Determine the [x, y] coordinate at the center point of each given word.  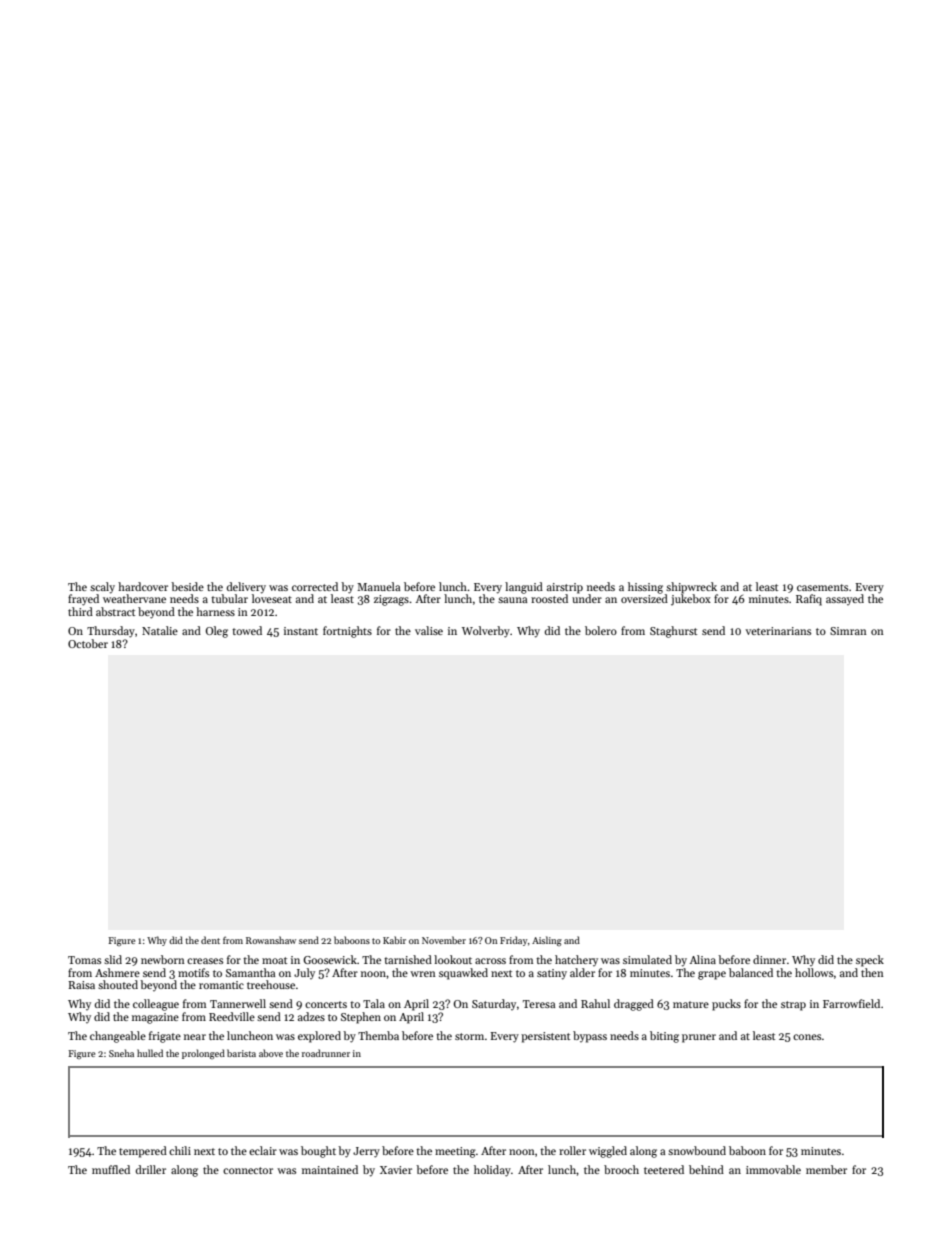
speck [870, 961]
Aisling [547, 941]
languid [524, 588]
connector [248, 1170]
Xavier [396, 1170]
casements [822, 587]
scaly [102, 588]
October [88, 643]
